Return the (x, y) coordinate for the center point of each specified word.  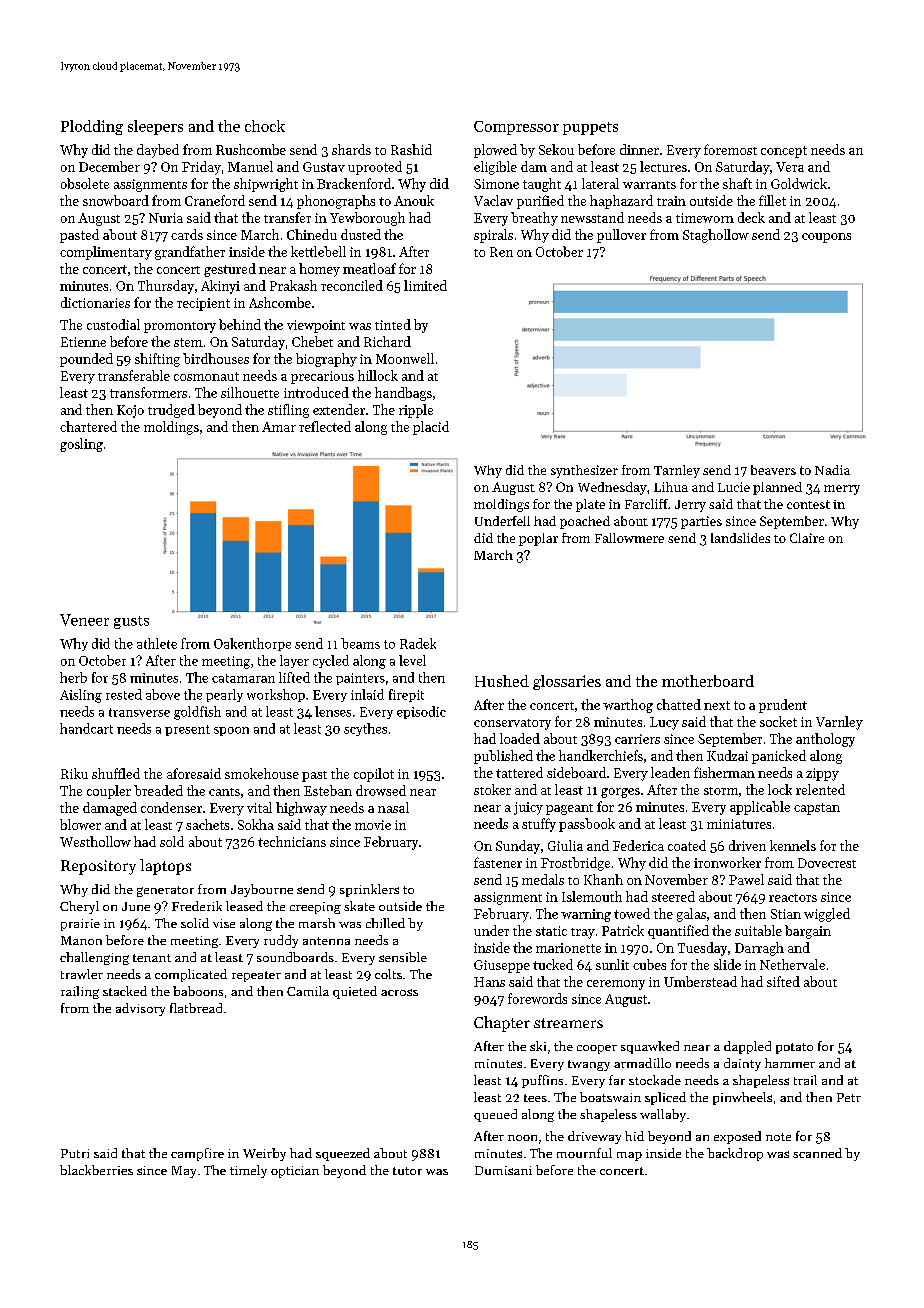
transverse (139, 712)
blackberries (96, 1170)
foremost (730, 149)
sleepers (155, 127)
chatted (679, 704)
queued (495, 1115)
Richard (387, 341)
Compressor (516, 128)
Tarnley (677, 471)
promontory (180, 327)
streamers (568, 1023)
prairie (80, 925)
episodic (421, 712)
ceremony (616, 985)
